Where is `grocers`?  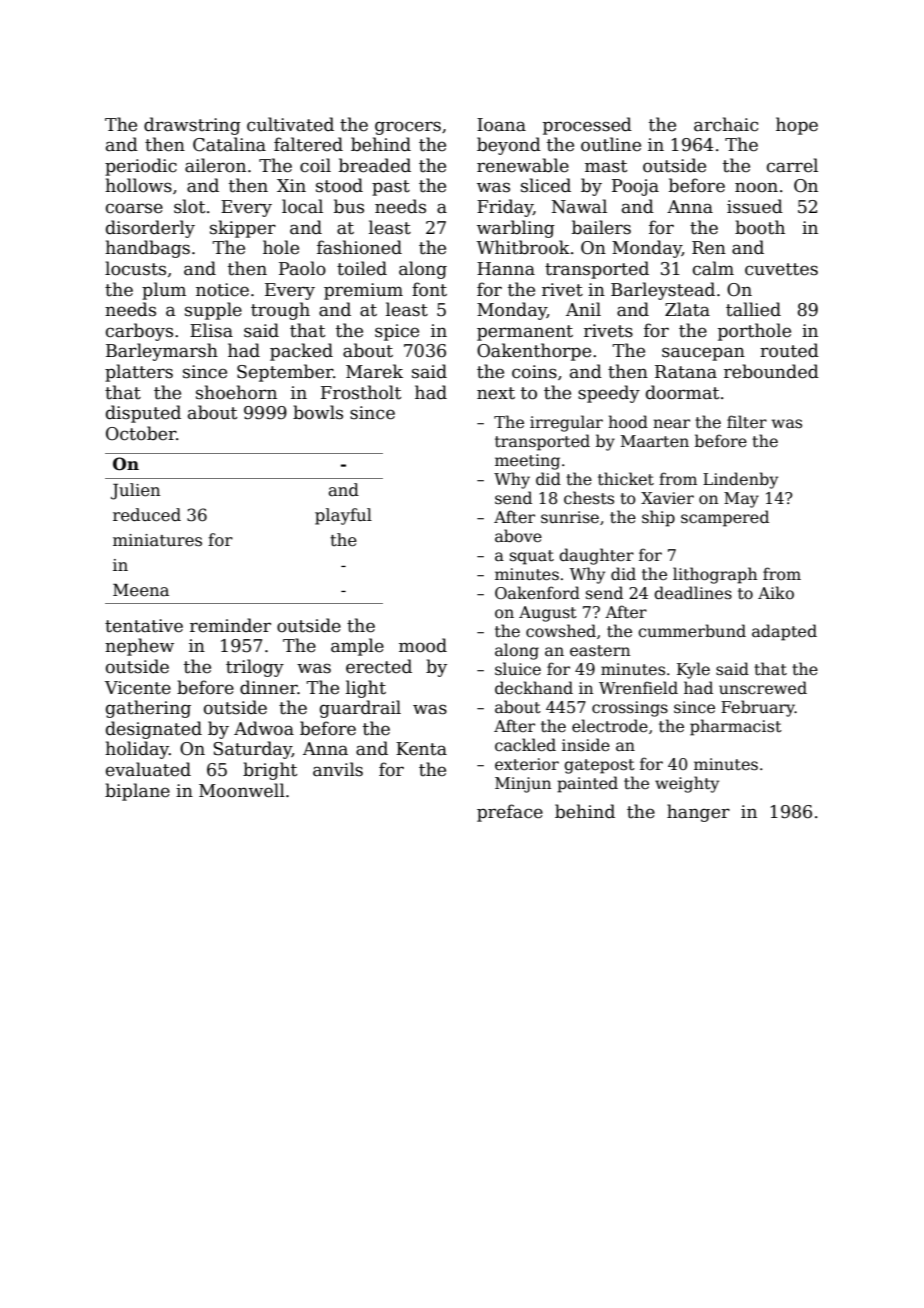 grocers is located at coordinates (408, 128).
